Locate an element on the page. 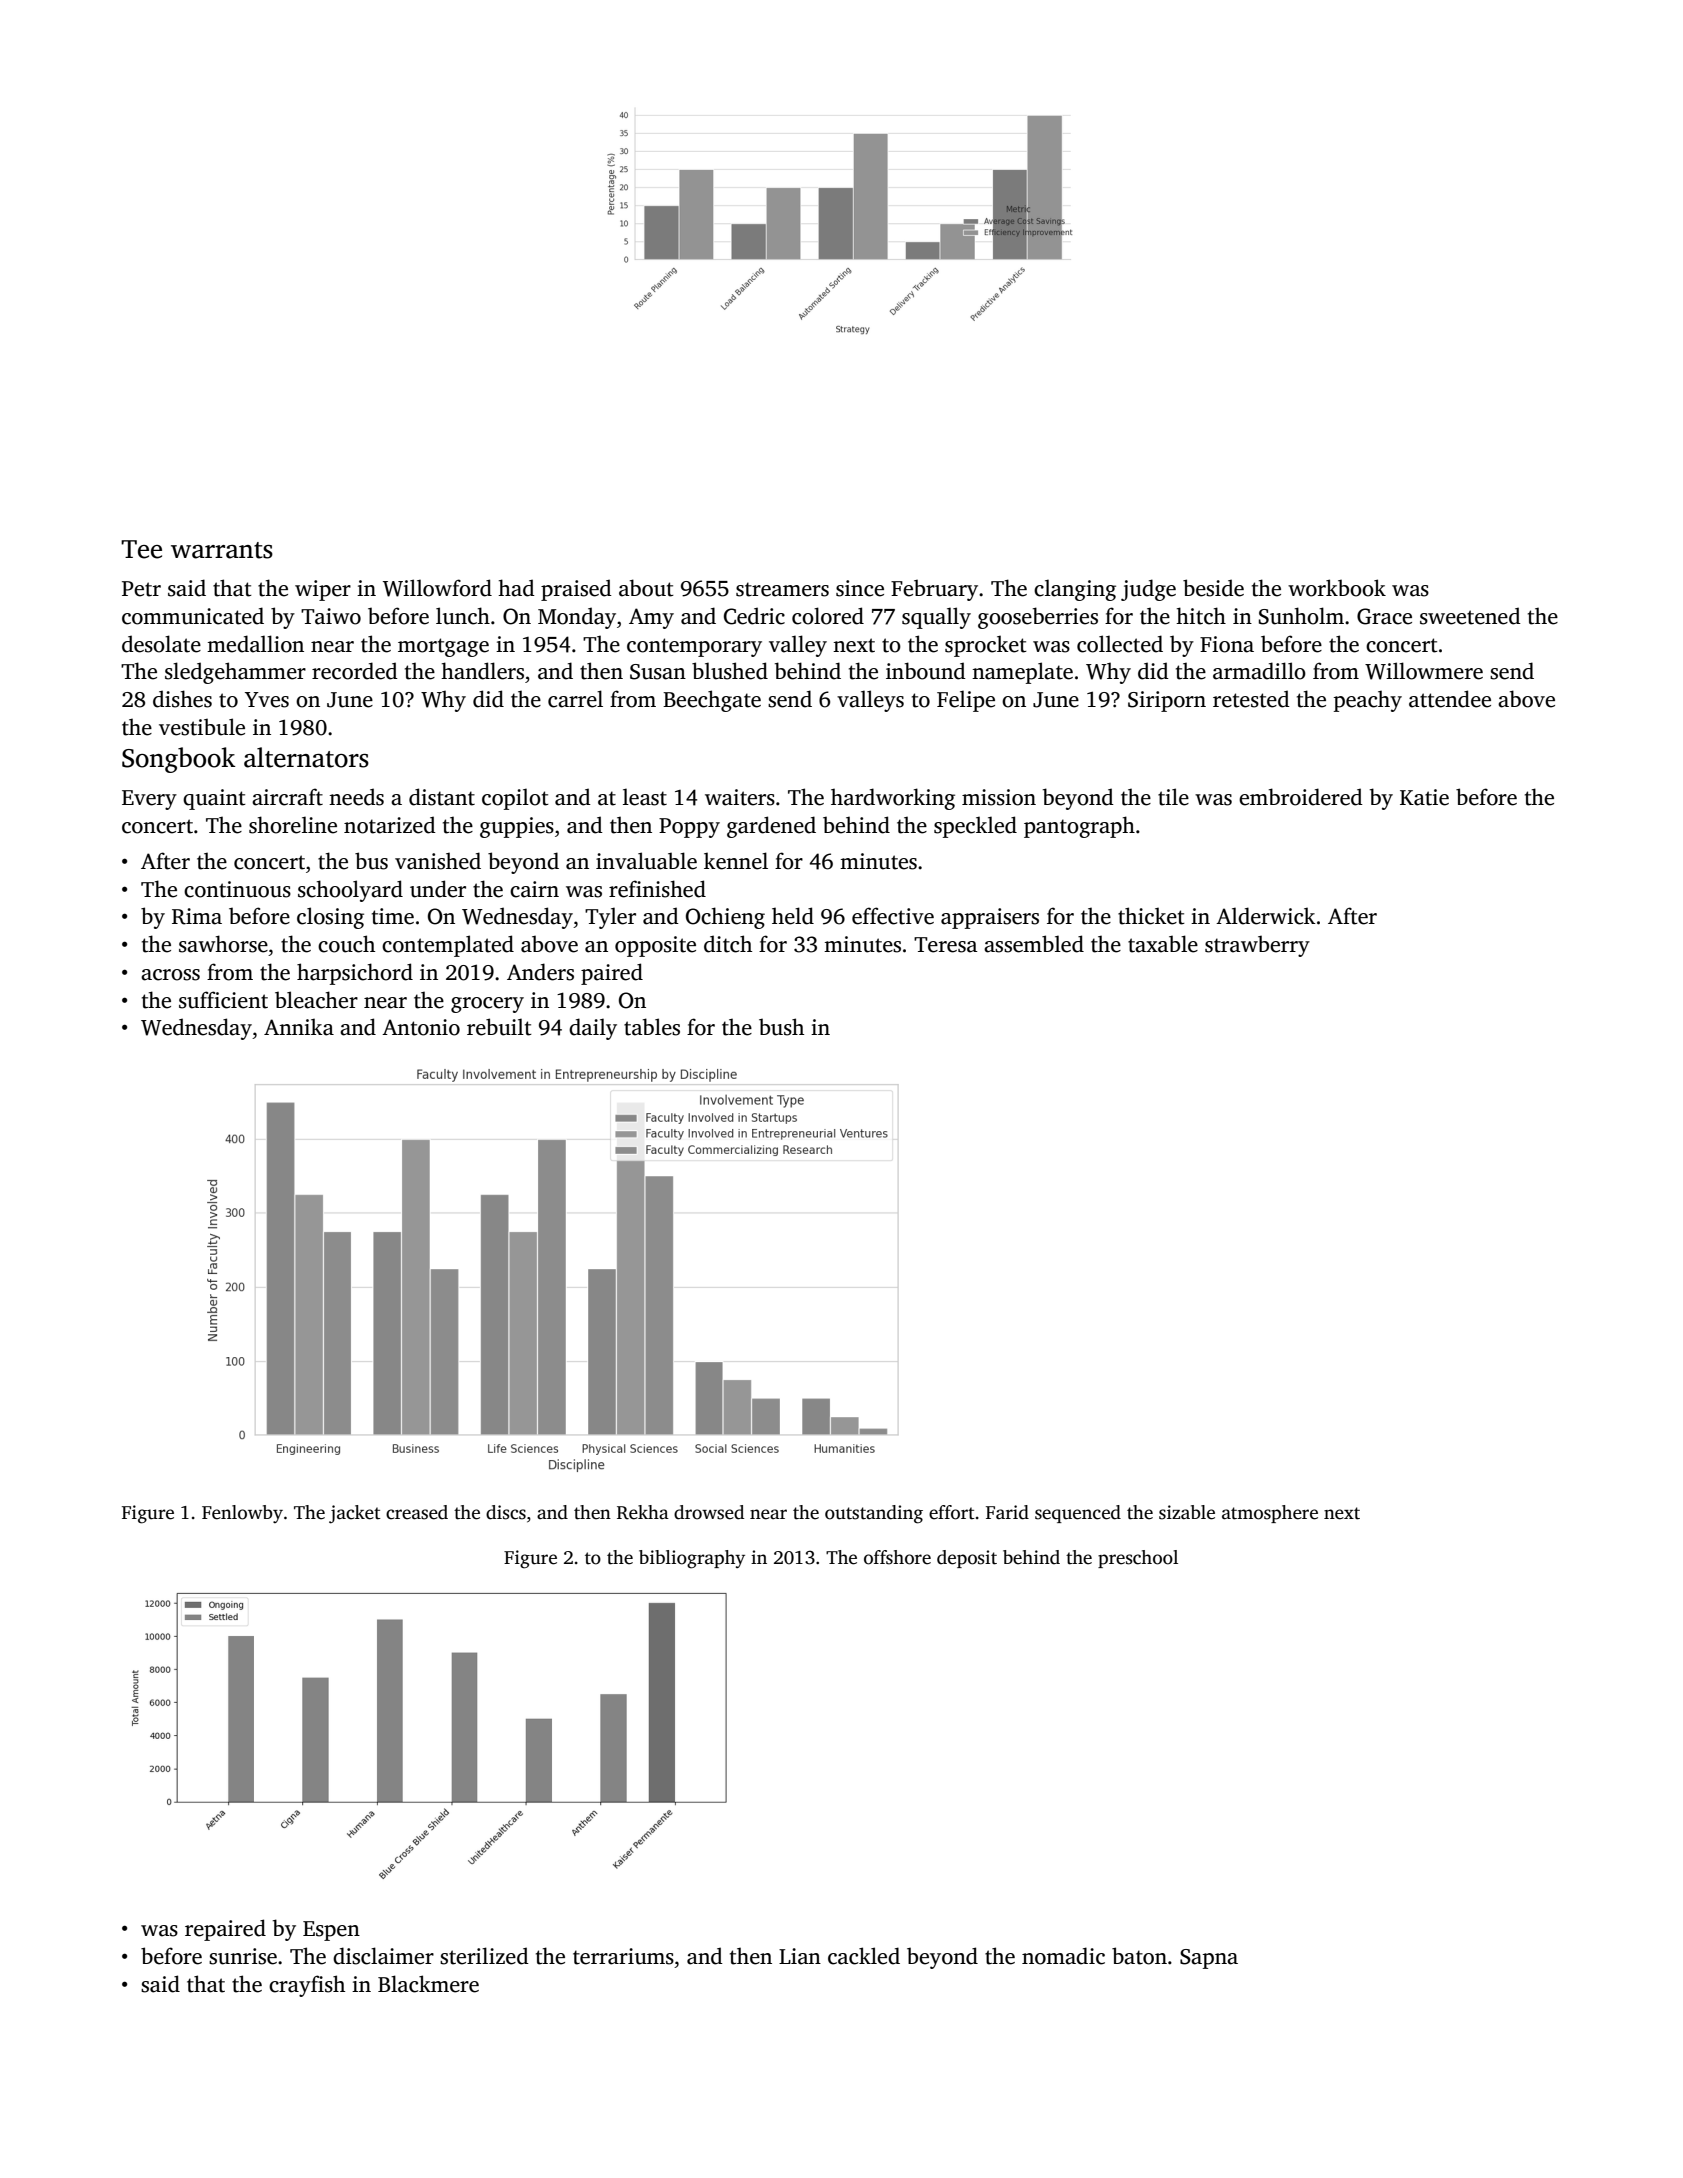 This image has height=2178, width=1683. aircraft is located at coordinates (287, 797).
